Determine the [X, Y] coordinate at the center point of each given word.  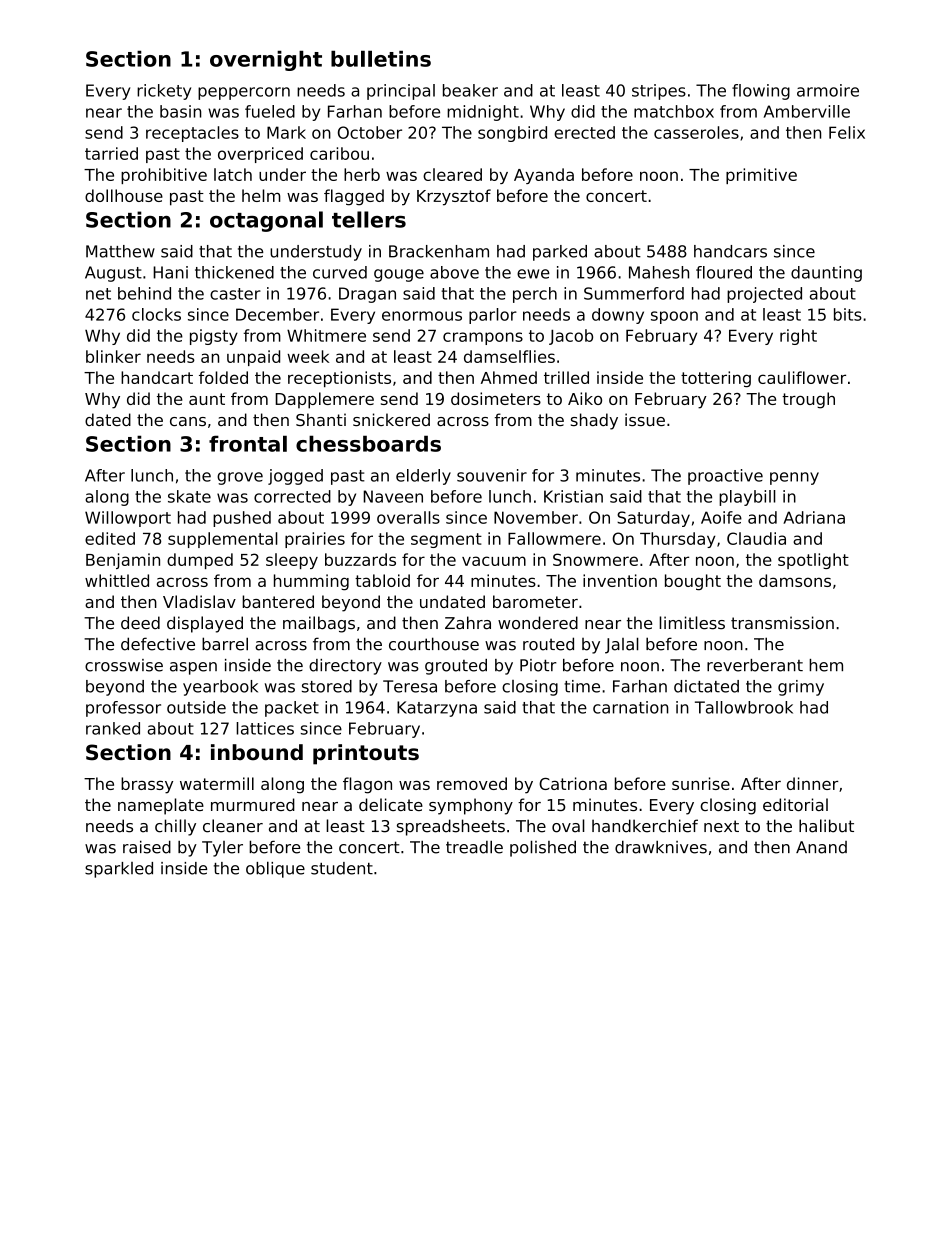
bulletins [381, 58]
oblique [275, 869]
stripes [659, 92]
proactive [725, 477]
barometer [535, 601]
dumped [200, 561]
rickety [164, 92]
